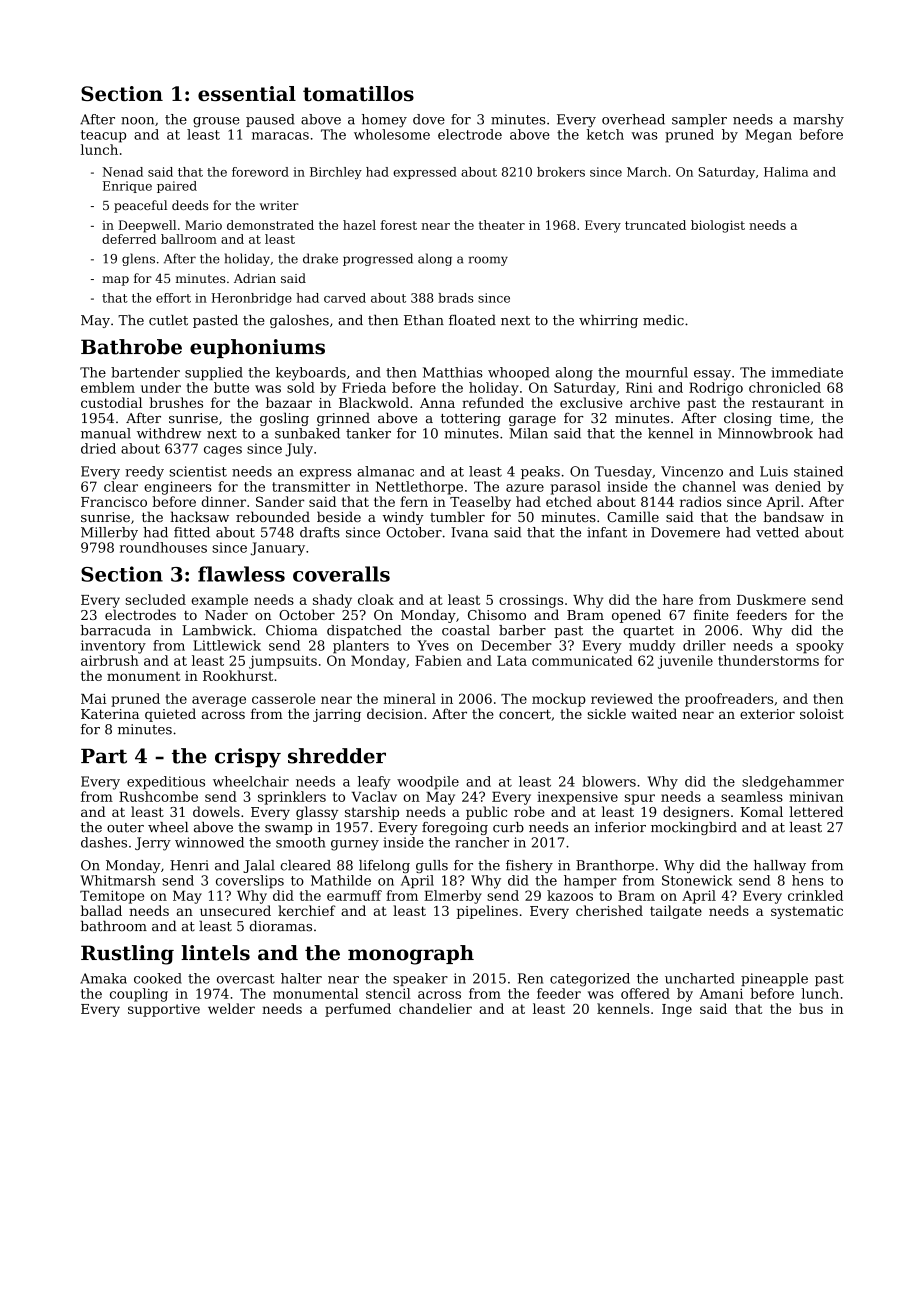 Image resolution: width=924 pixels, height=1308 pixels. I want to click on mineral, so click(409, 698).
